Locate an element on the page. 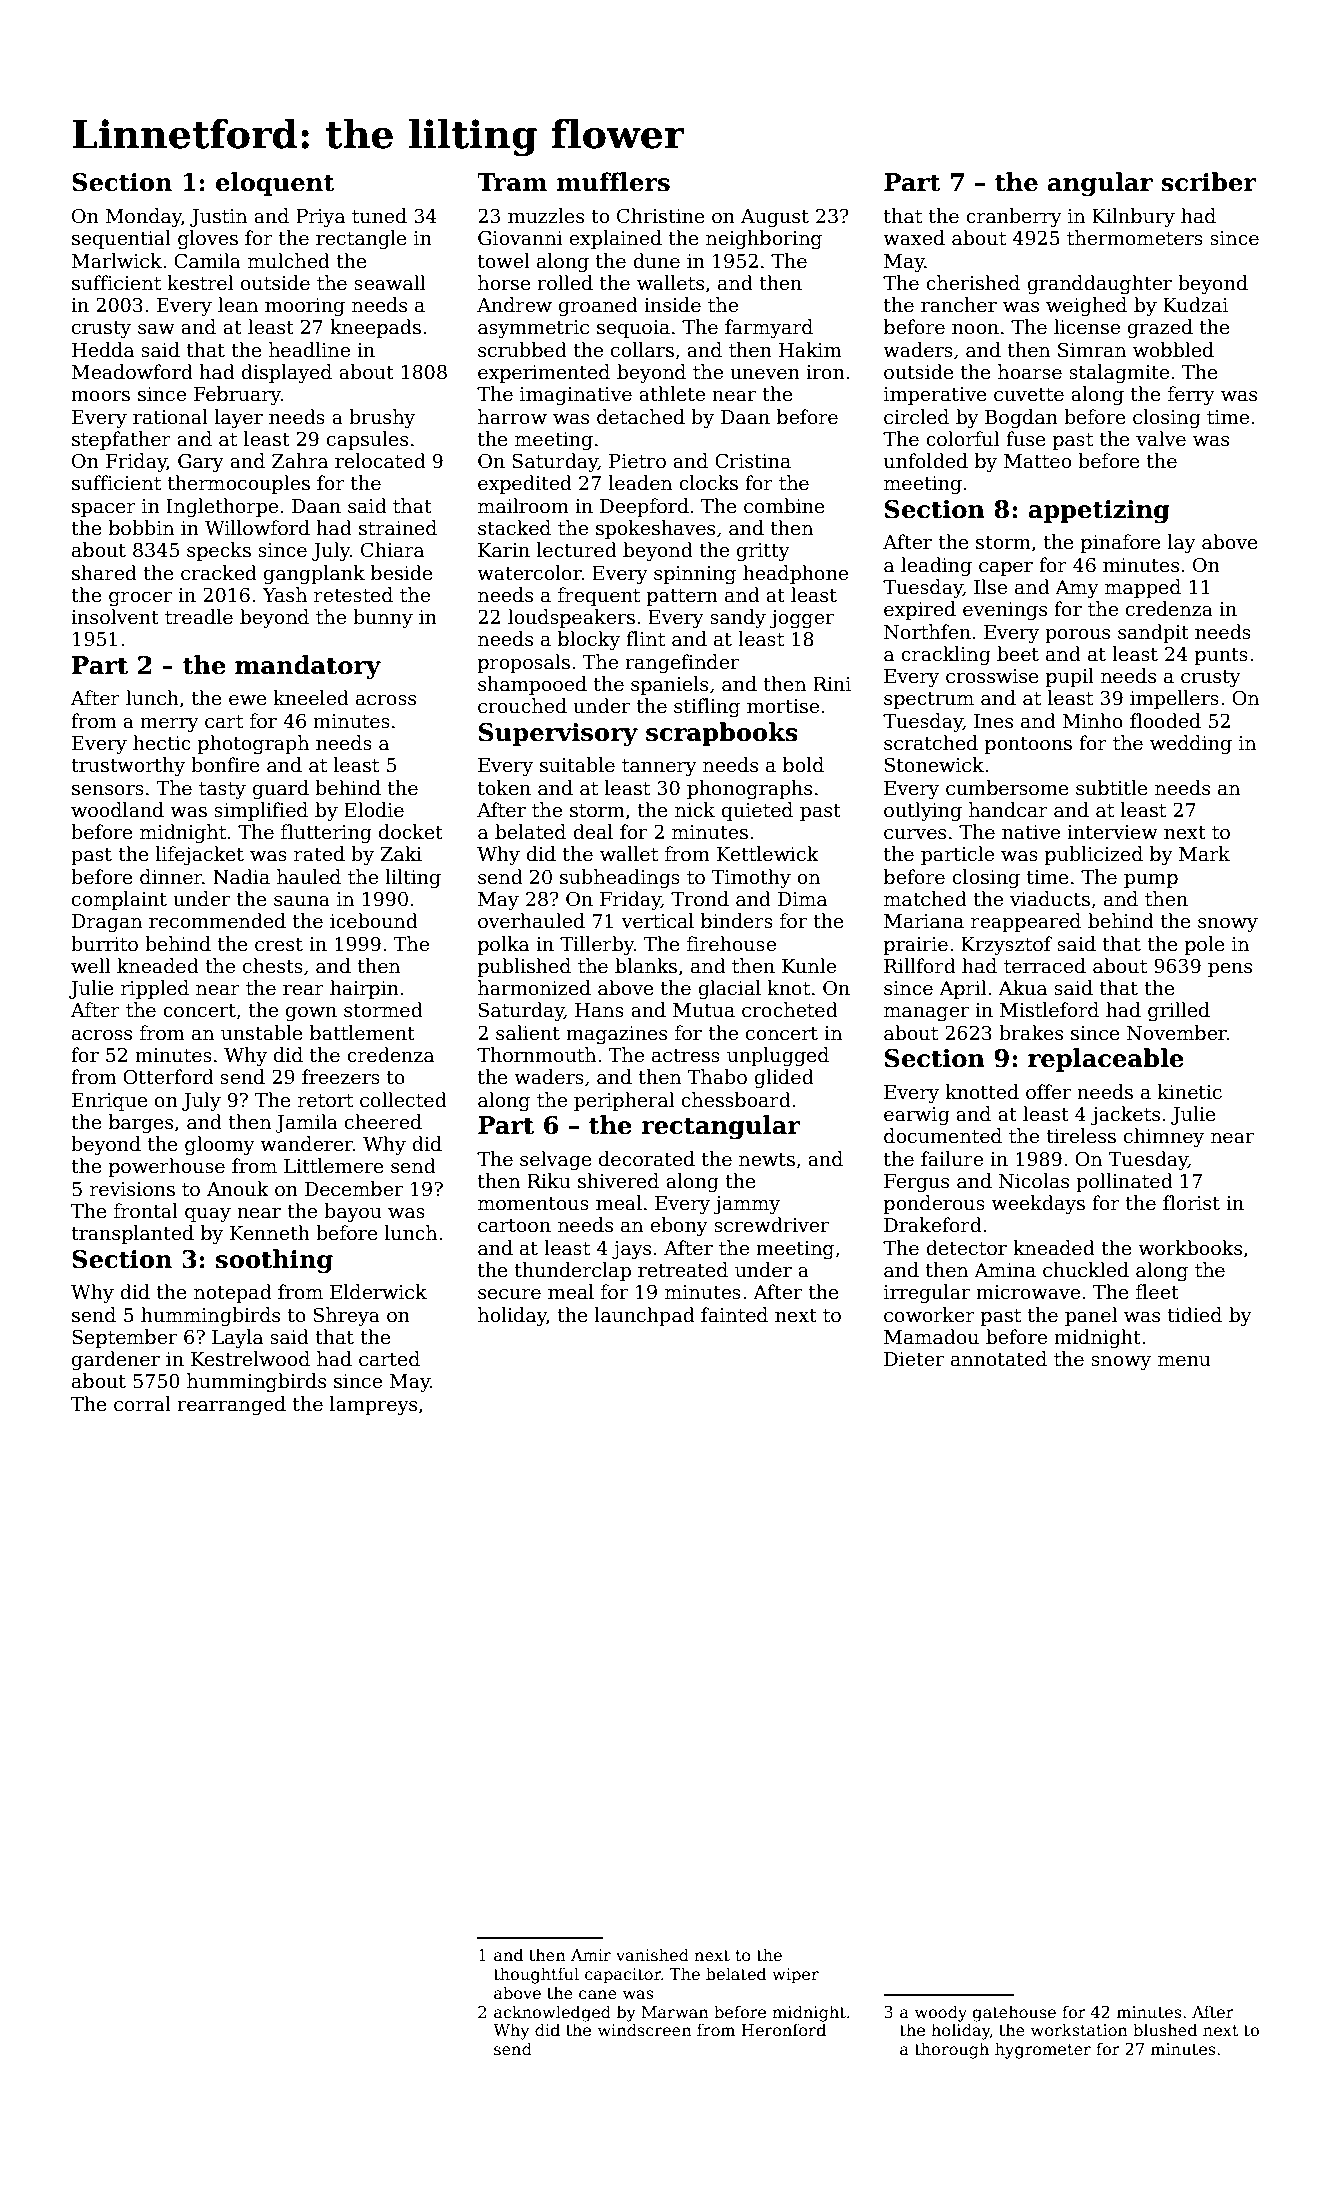 The width and height of the document is (1332, 2194). launchpad is located at coordinates (644, 1316).
